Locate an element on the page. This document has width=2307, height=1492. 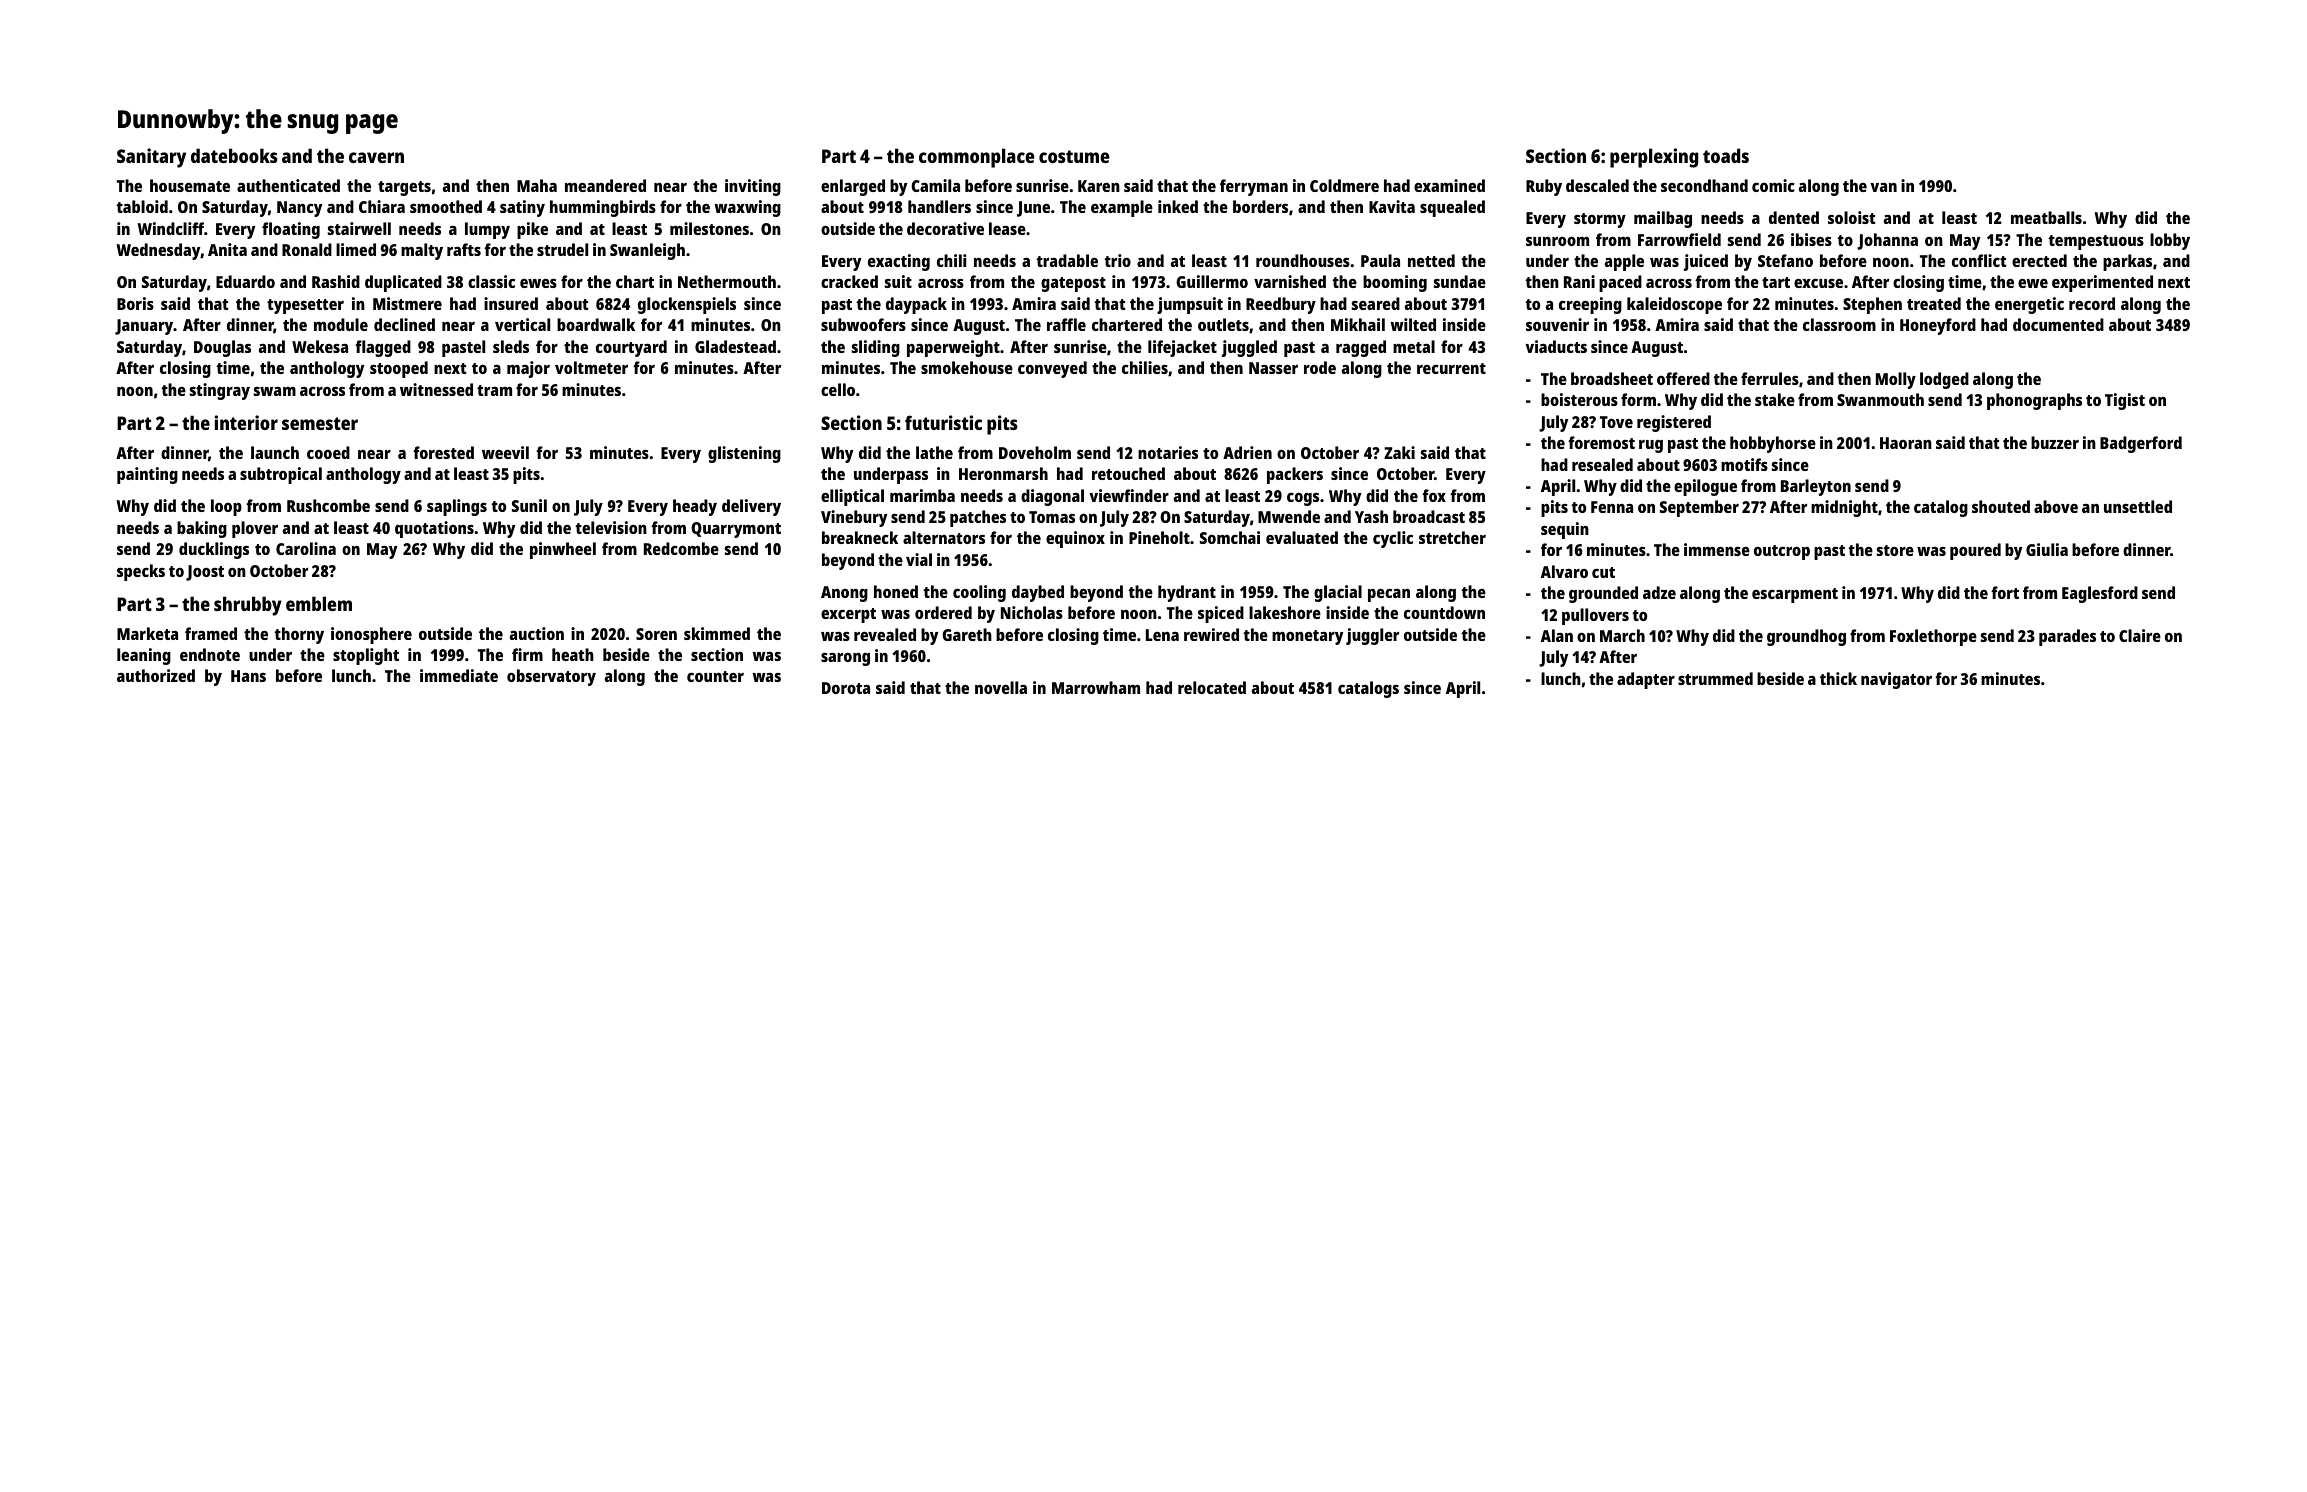
relocated is located at coordinates (1212, 687).
